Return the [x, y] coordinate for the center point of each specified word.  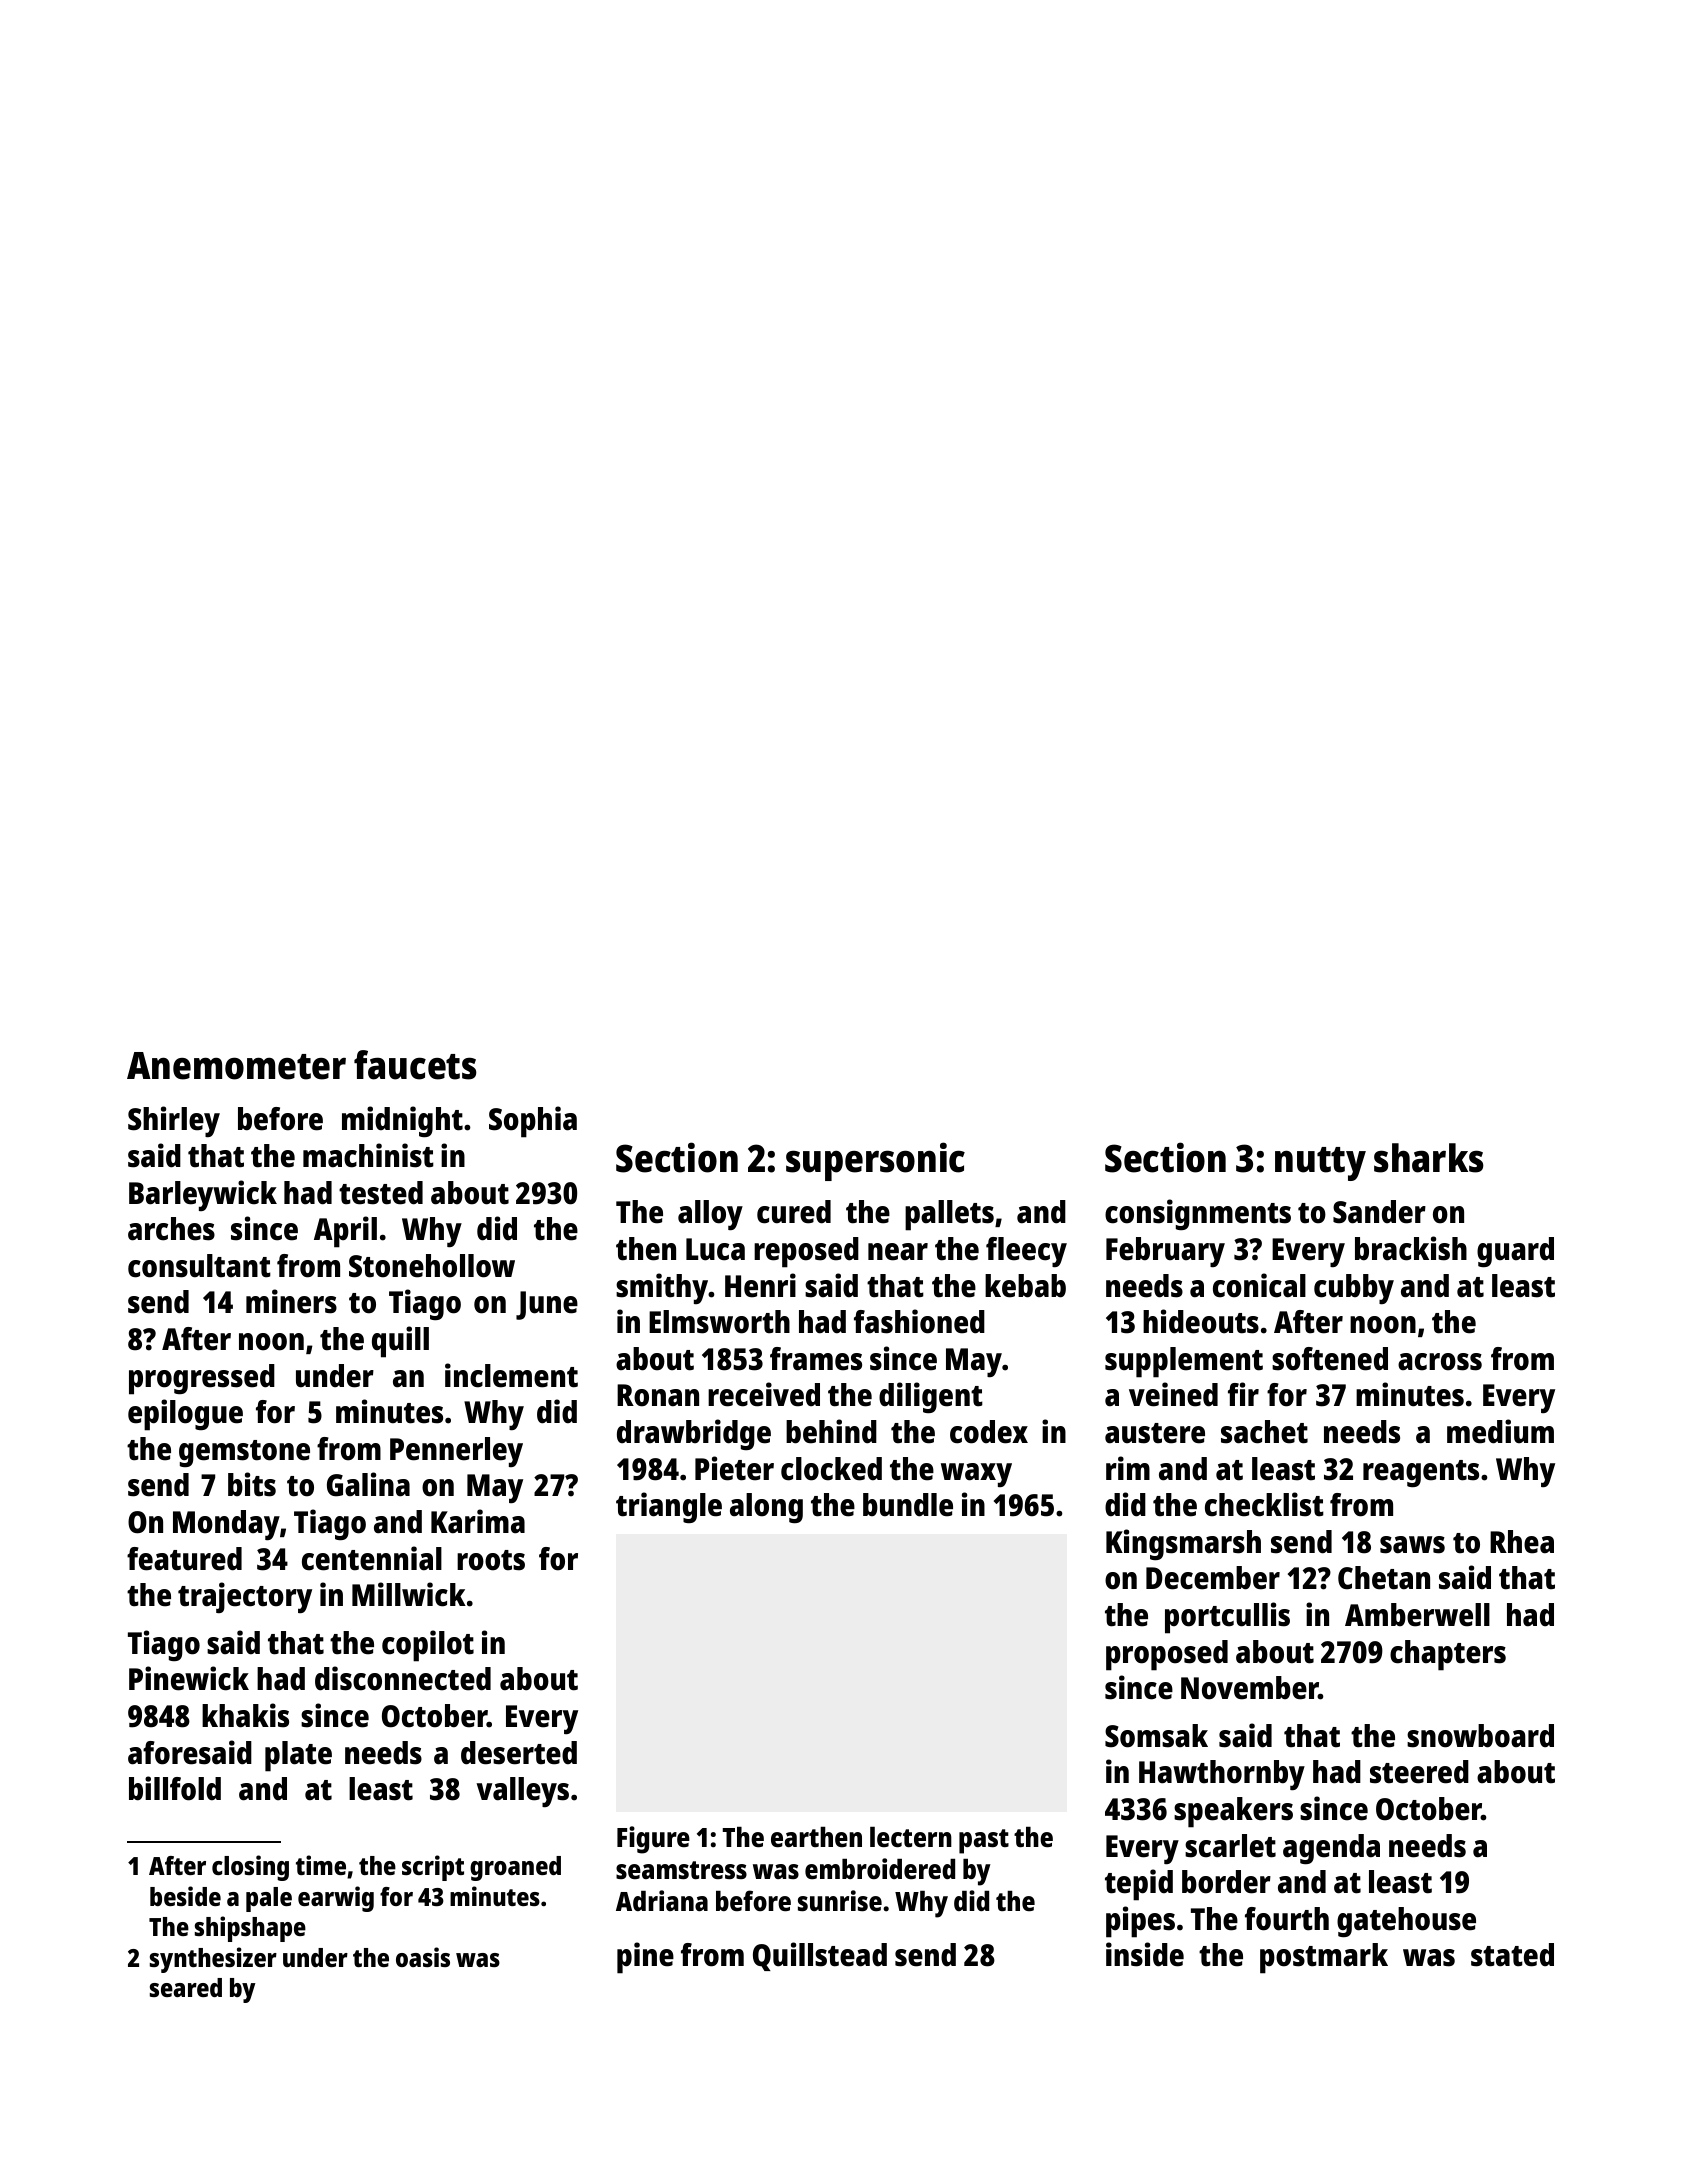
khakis [245, 1715]
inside [1145, 1954]
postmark [1324, 1958]
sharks [1429, 1158]
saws [1412, 1545]
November [1250, 1688]
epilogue [185, 1415]
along [766, 1508]
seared [186, 1987]
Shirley [174, 1122]
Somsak [1156, 1736]
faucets [415, 1065]
